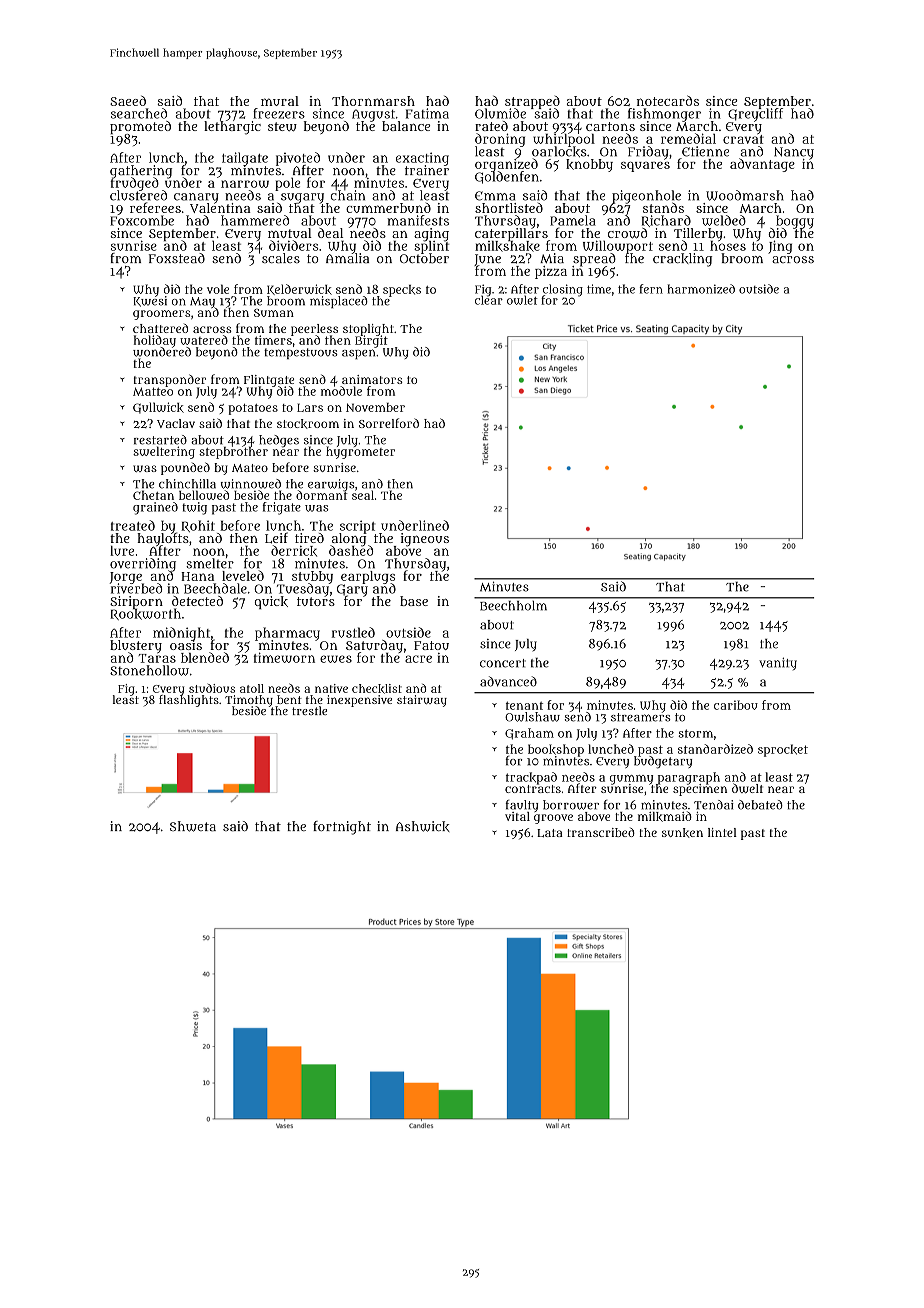 The image size is (924, 1308). Describe the element at coordinates (425, 539) in the document. I see `igneous` at that location.
